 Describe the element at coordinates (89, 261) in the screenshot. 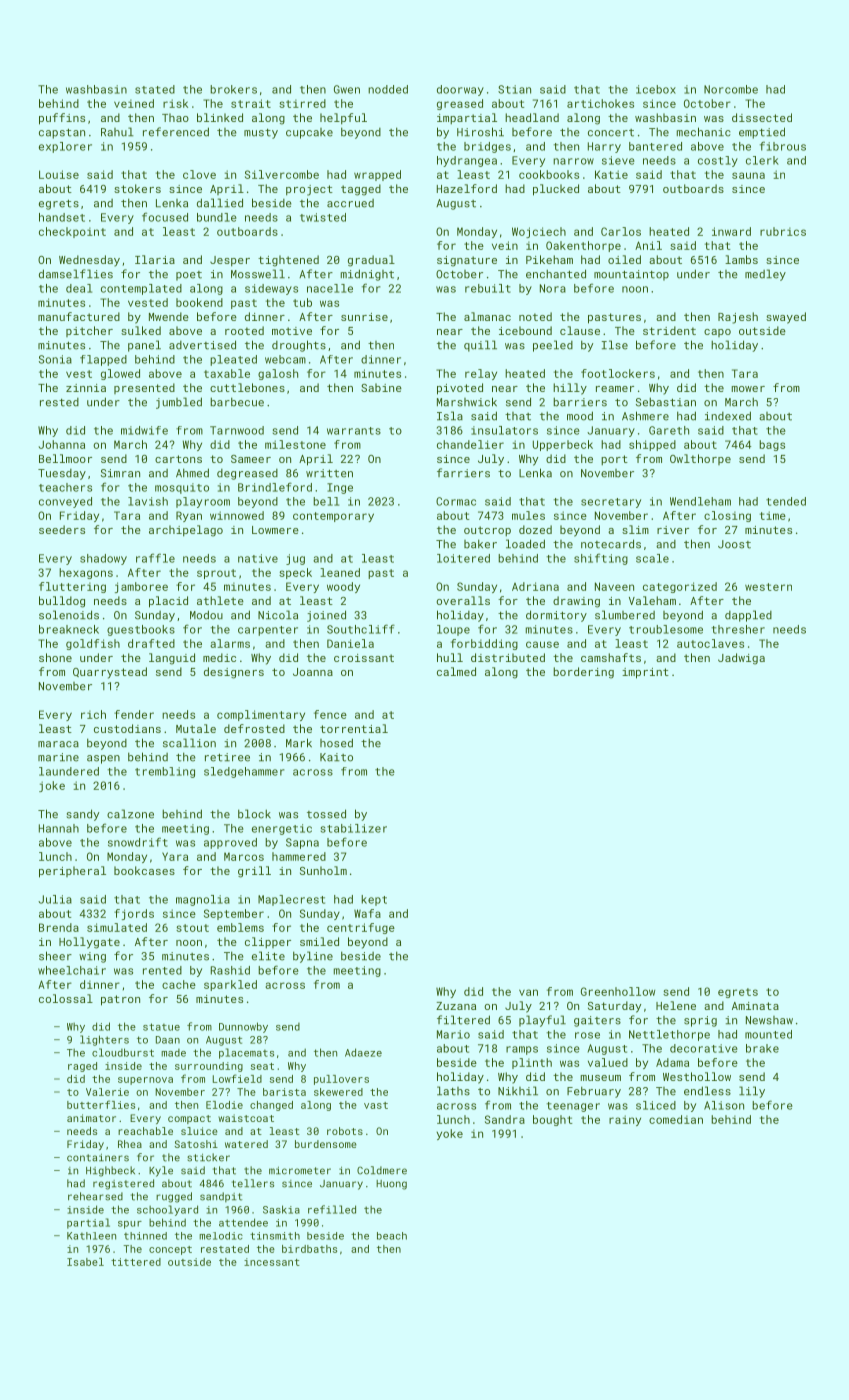

I see `Wednesday` at that location.
